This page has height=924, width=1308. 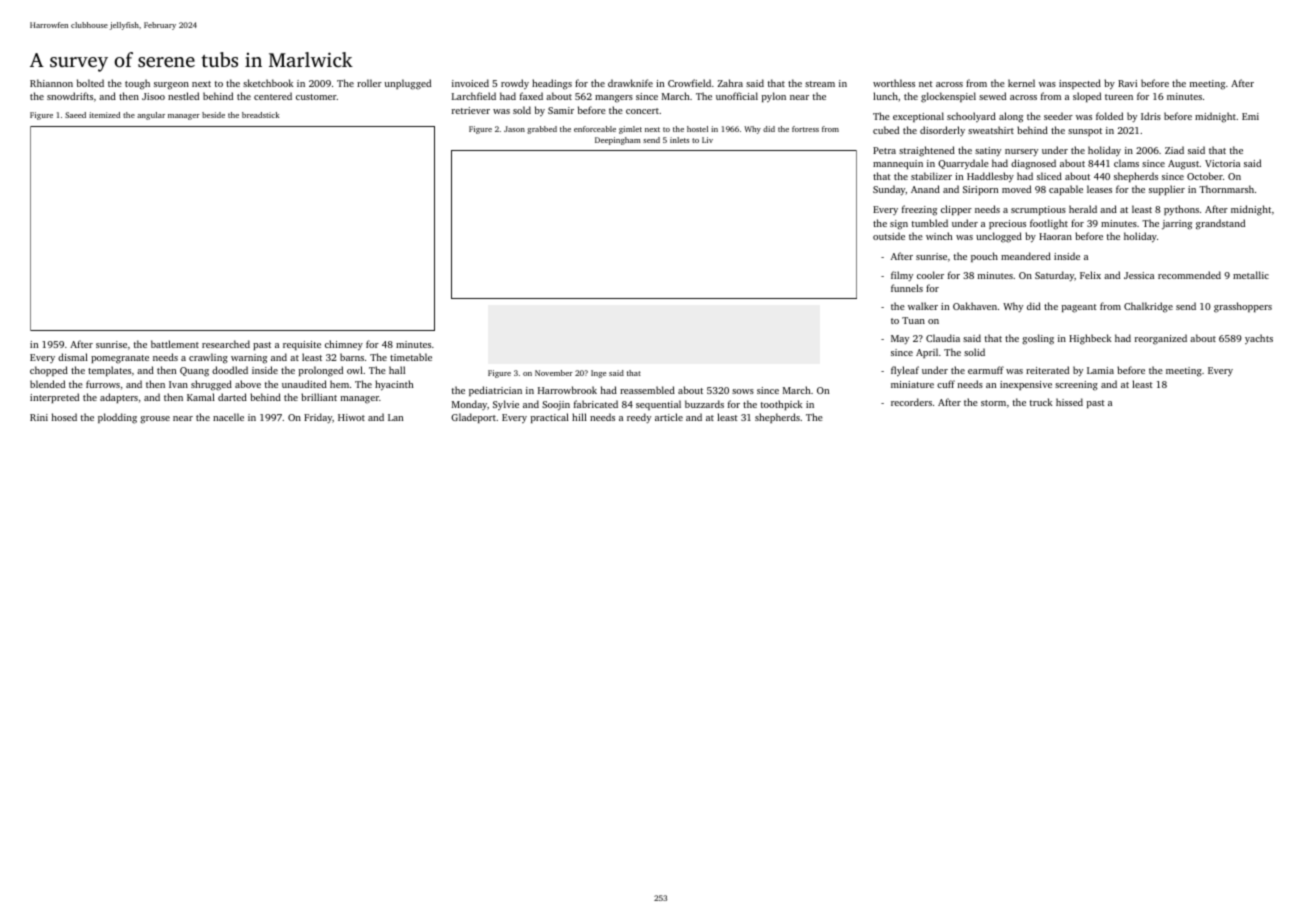 What do you see at coordinates (1055, 236) in the page?
I see `Haoran` at bounding box center [1055, 236].
